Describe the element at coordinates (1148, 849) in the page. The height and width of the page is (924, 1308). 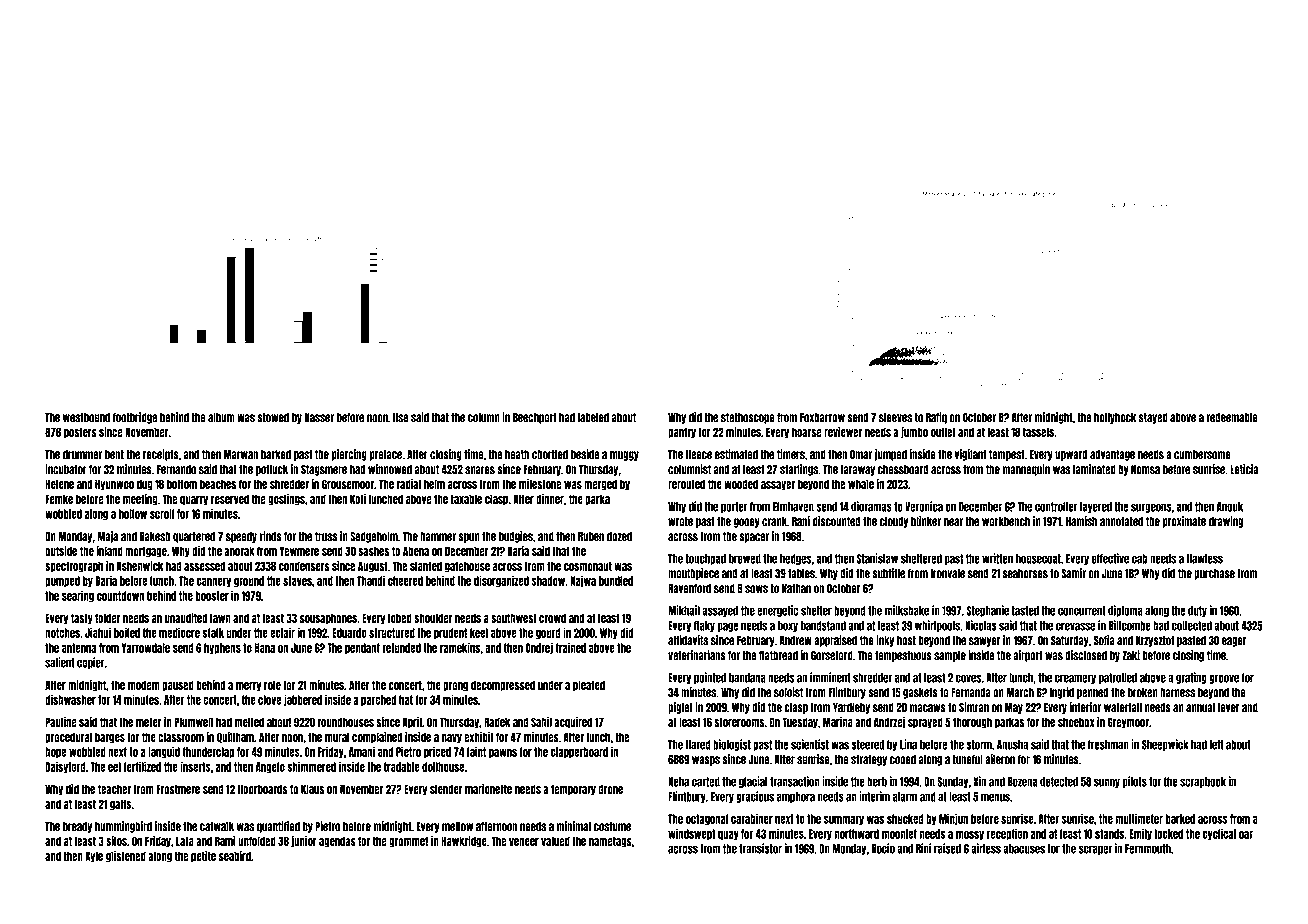
I see `Fernmouth` at that location.
